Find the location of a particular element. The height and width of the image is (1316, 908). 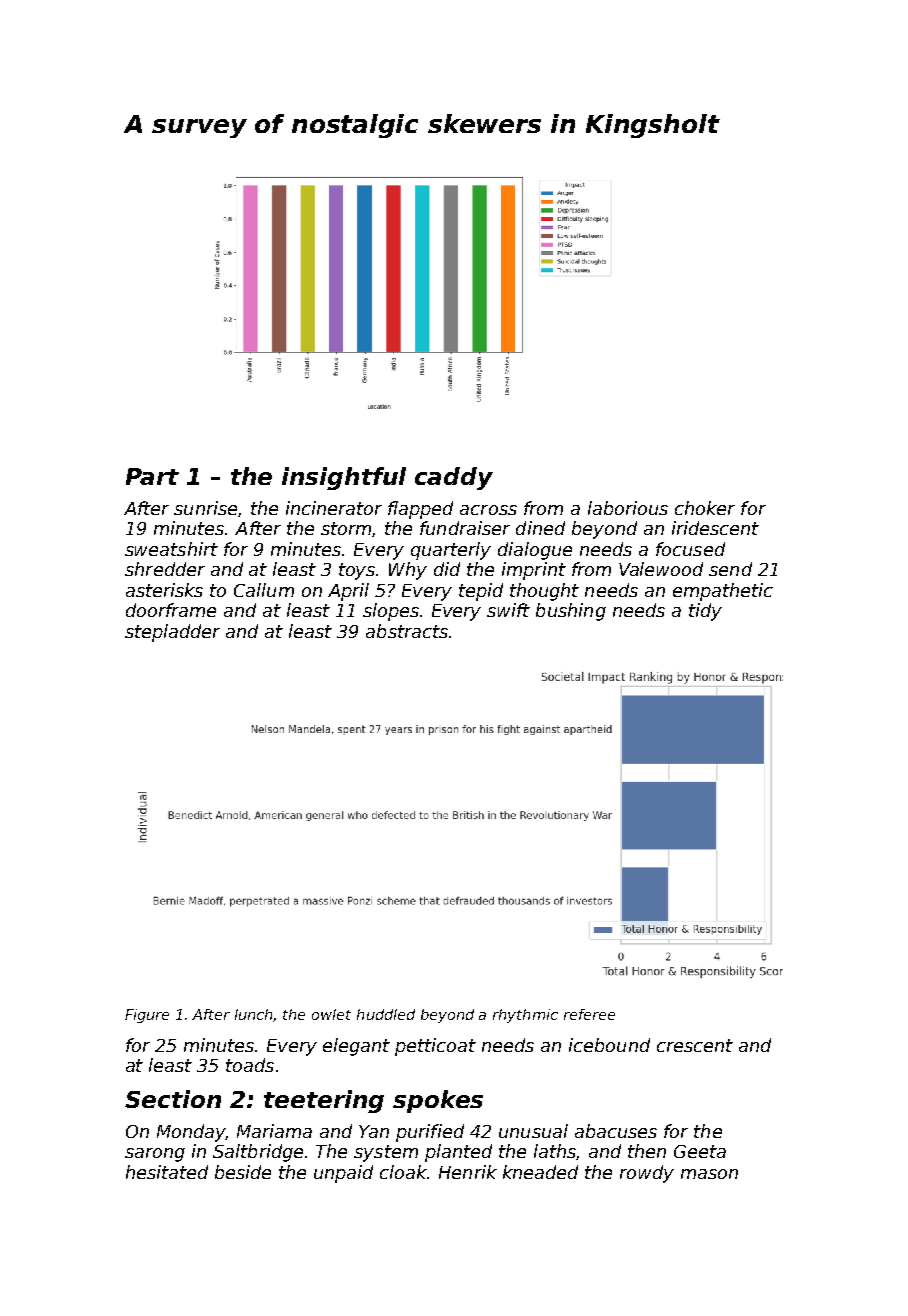

rhythmic is located at coordinates (525, 1016).
